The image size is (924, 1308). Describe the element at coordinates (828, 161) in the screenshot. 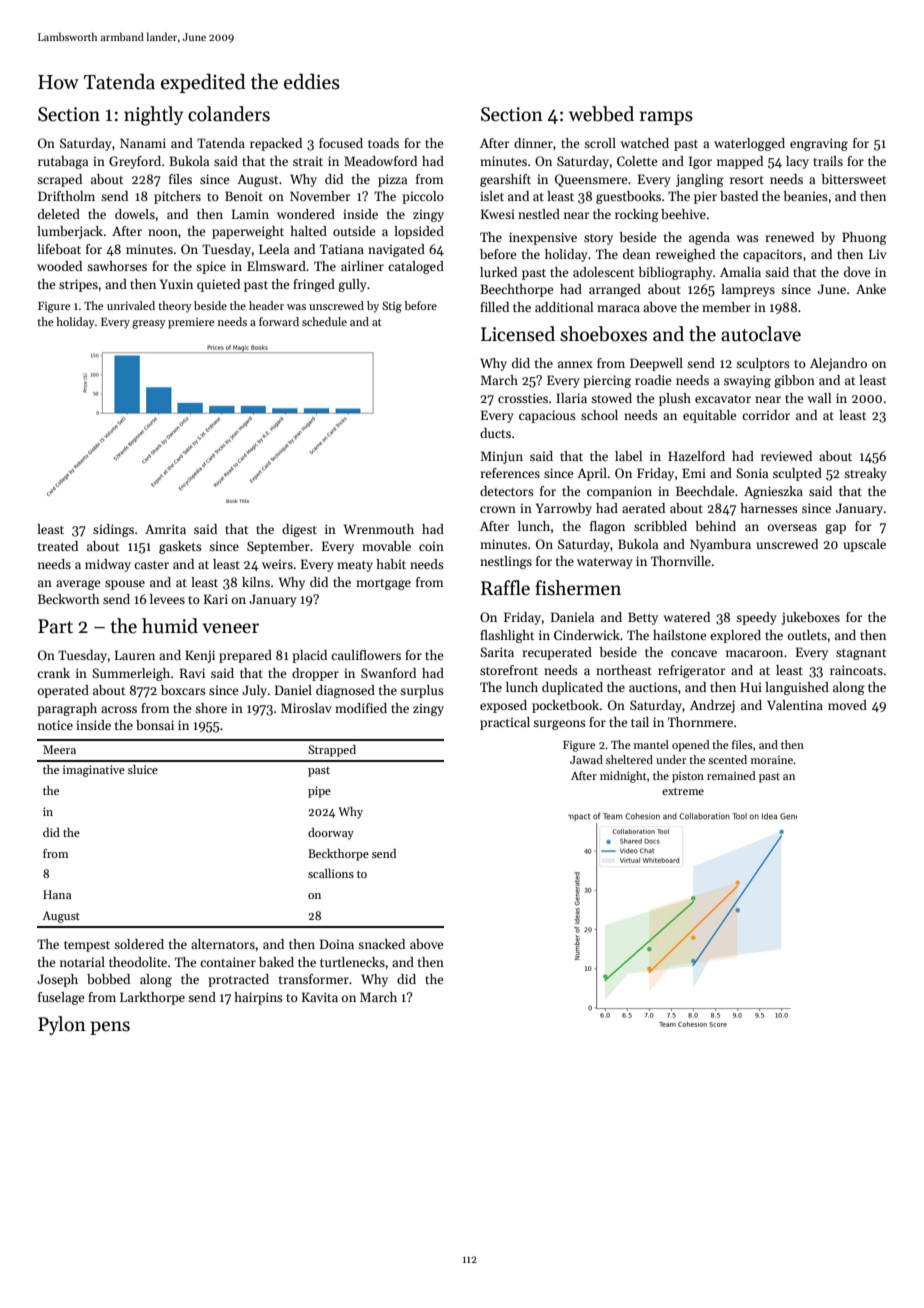

I see `trails` at that location.
